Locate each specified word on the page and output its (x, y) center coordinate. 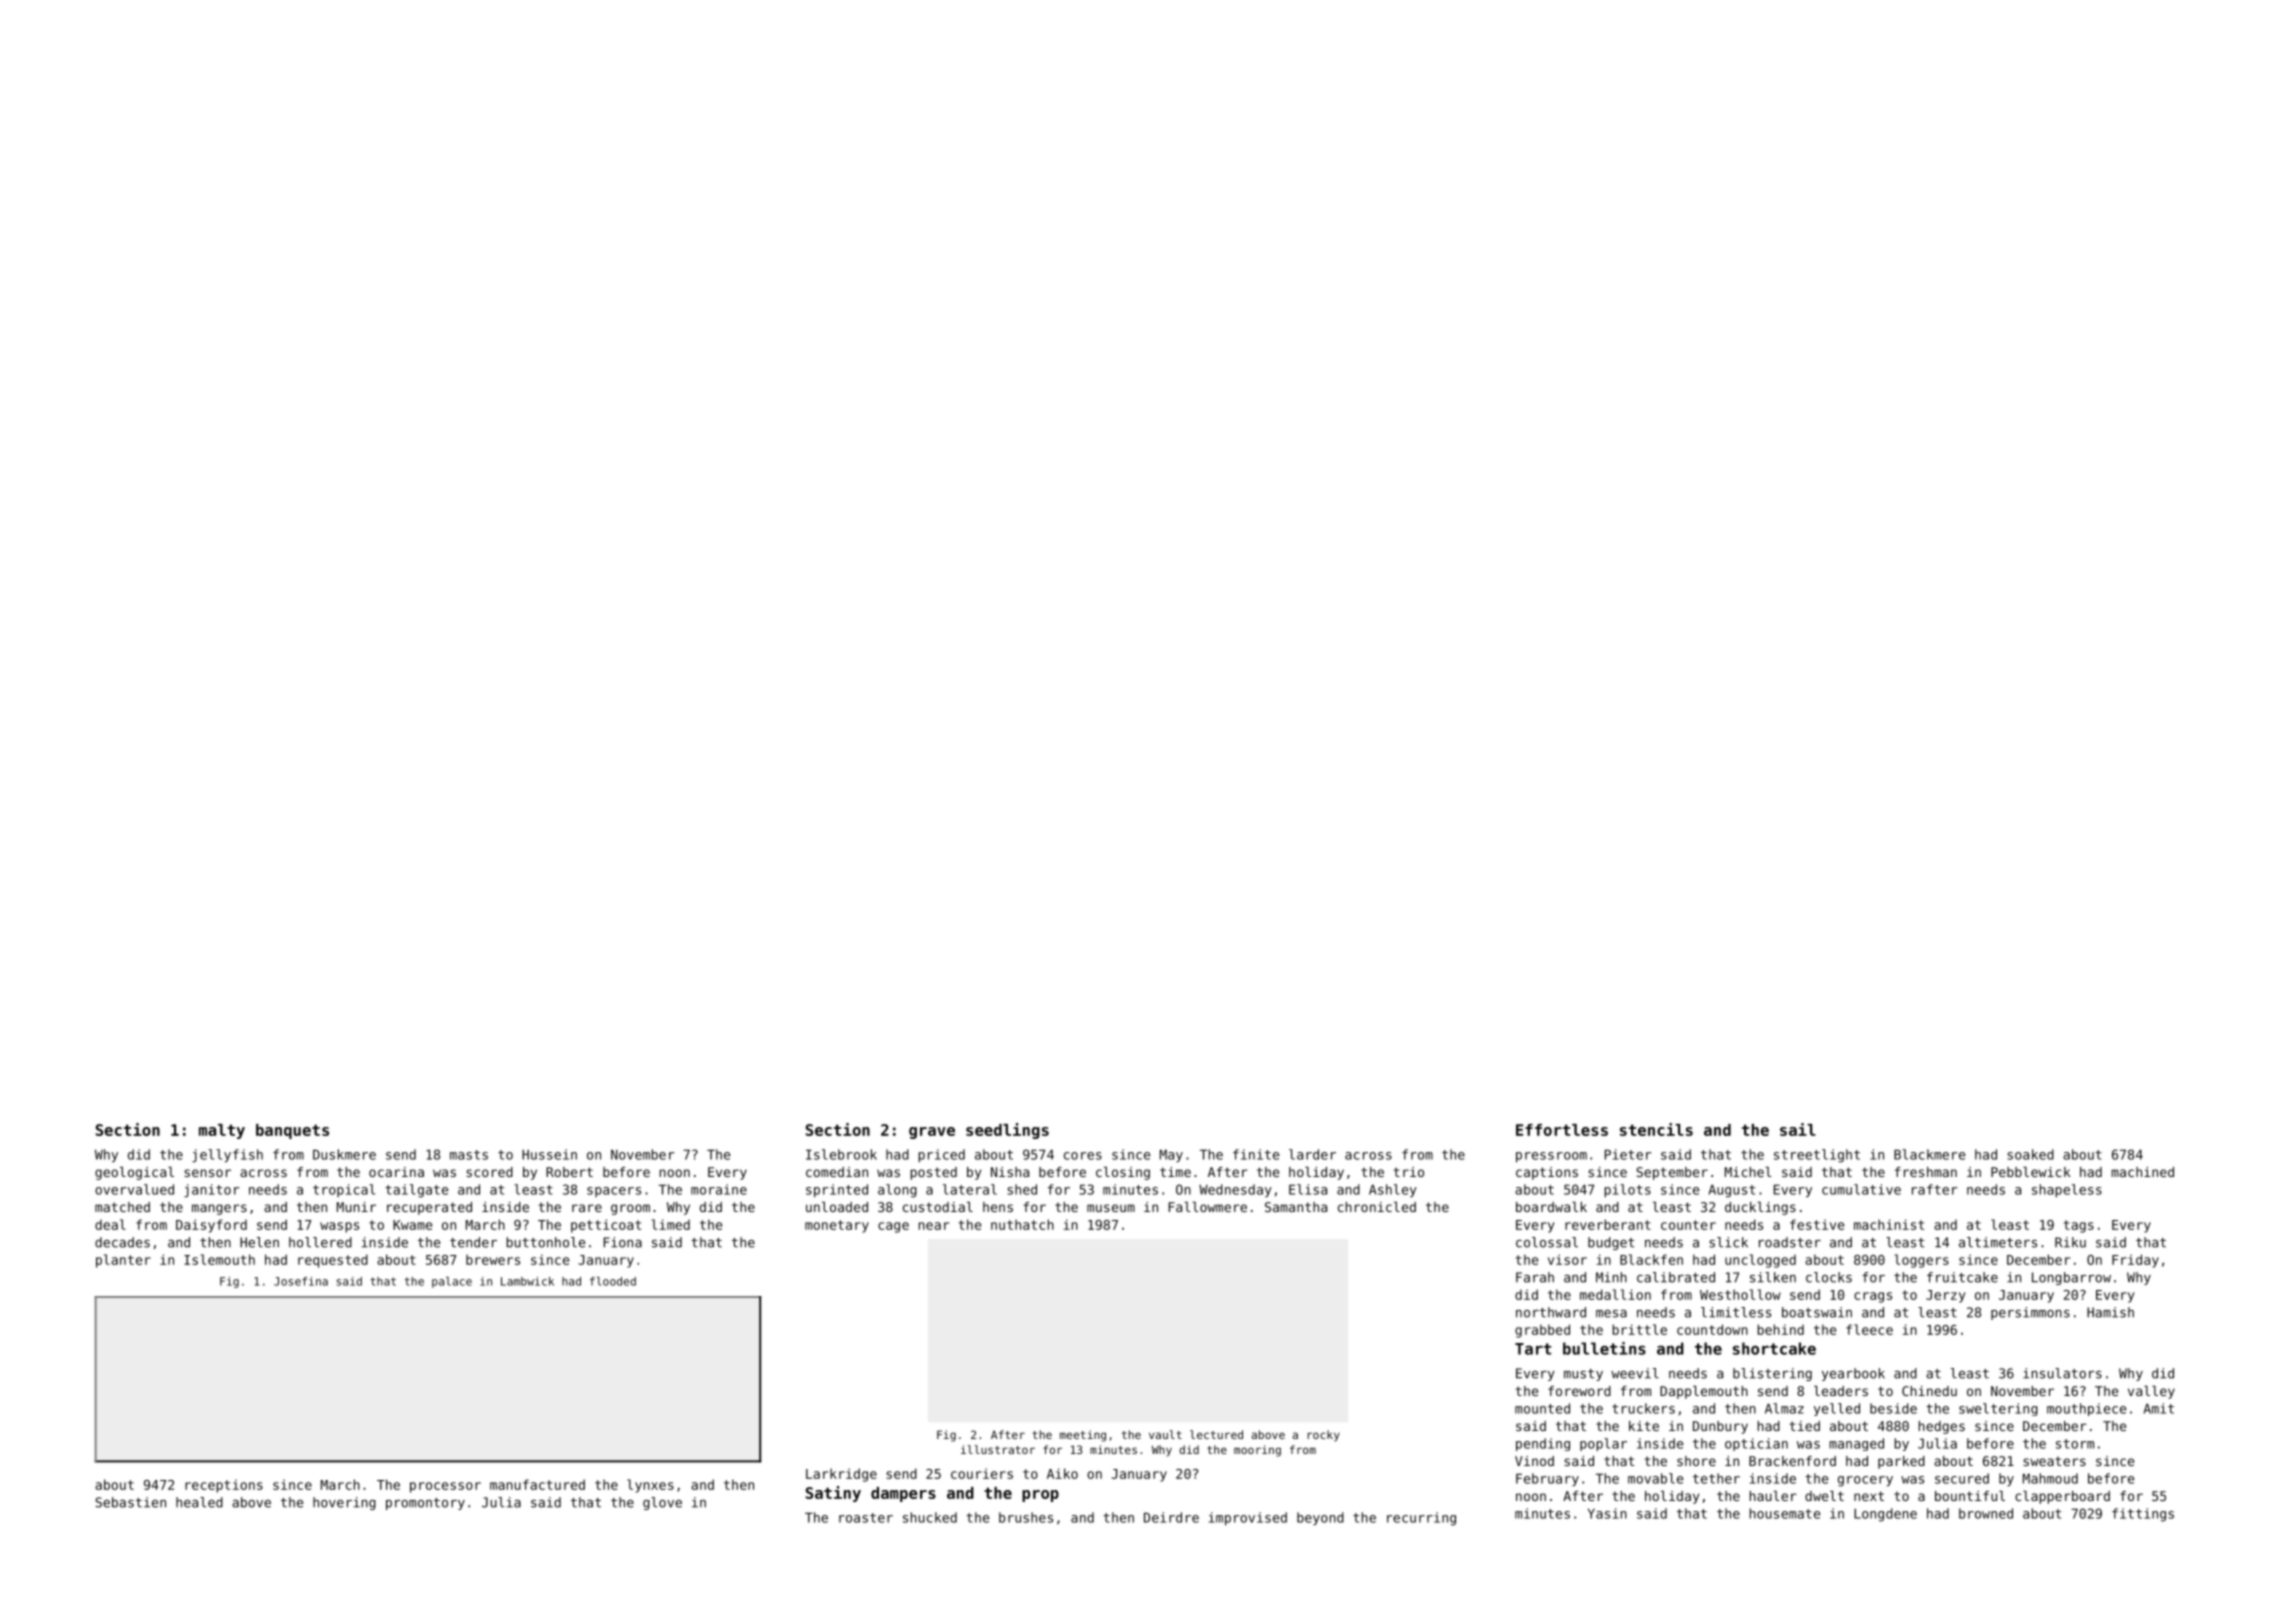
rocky (1324, 1436)
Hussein (549, 1154)
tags (2079, 1226)
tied (1805, 1426)
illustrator (998, 1449)
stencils (1656, 1129)
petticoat (606, 1226)
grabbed (1542, 1331)
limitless (1736, 1312)
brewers (493, 1259)
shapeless (2067, 1191)
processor (445, 1487)
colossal (1547, 1242)
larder (1312, 1154)
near (934, 1226)
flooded (613, 1281)
